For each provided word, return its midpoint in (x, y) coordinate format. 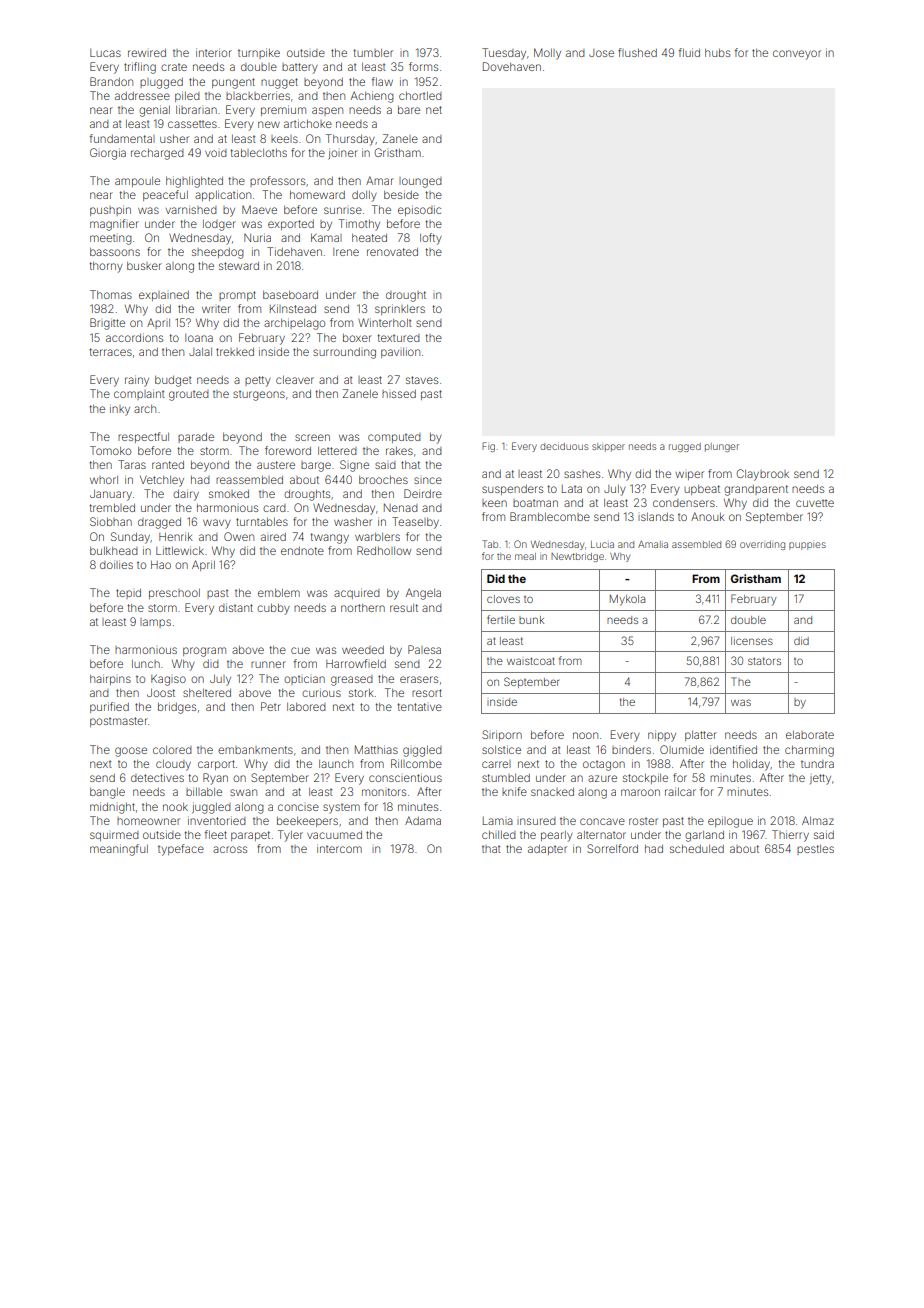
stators (764, 661)
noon (585, 735)
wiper (689, 475)
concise (298, 807)
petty (258, 381)
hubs (717, 53)
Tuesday (504, 54)
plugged (161, 83)
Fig (488, 447)
